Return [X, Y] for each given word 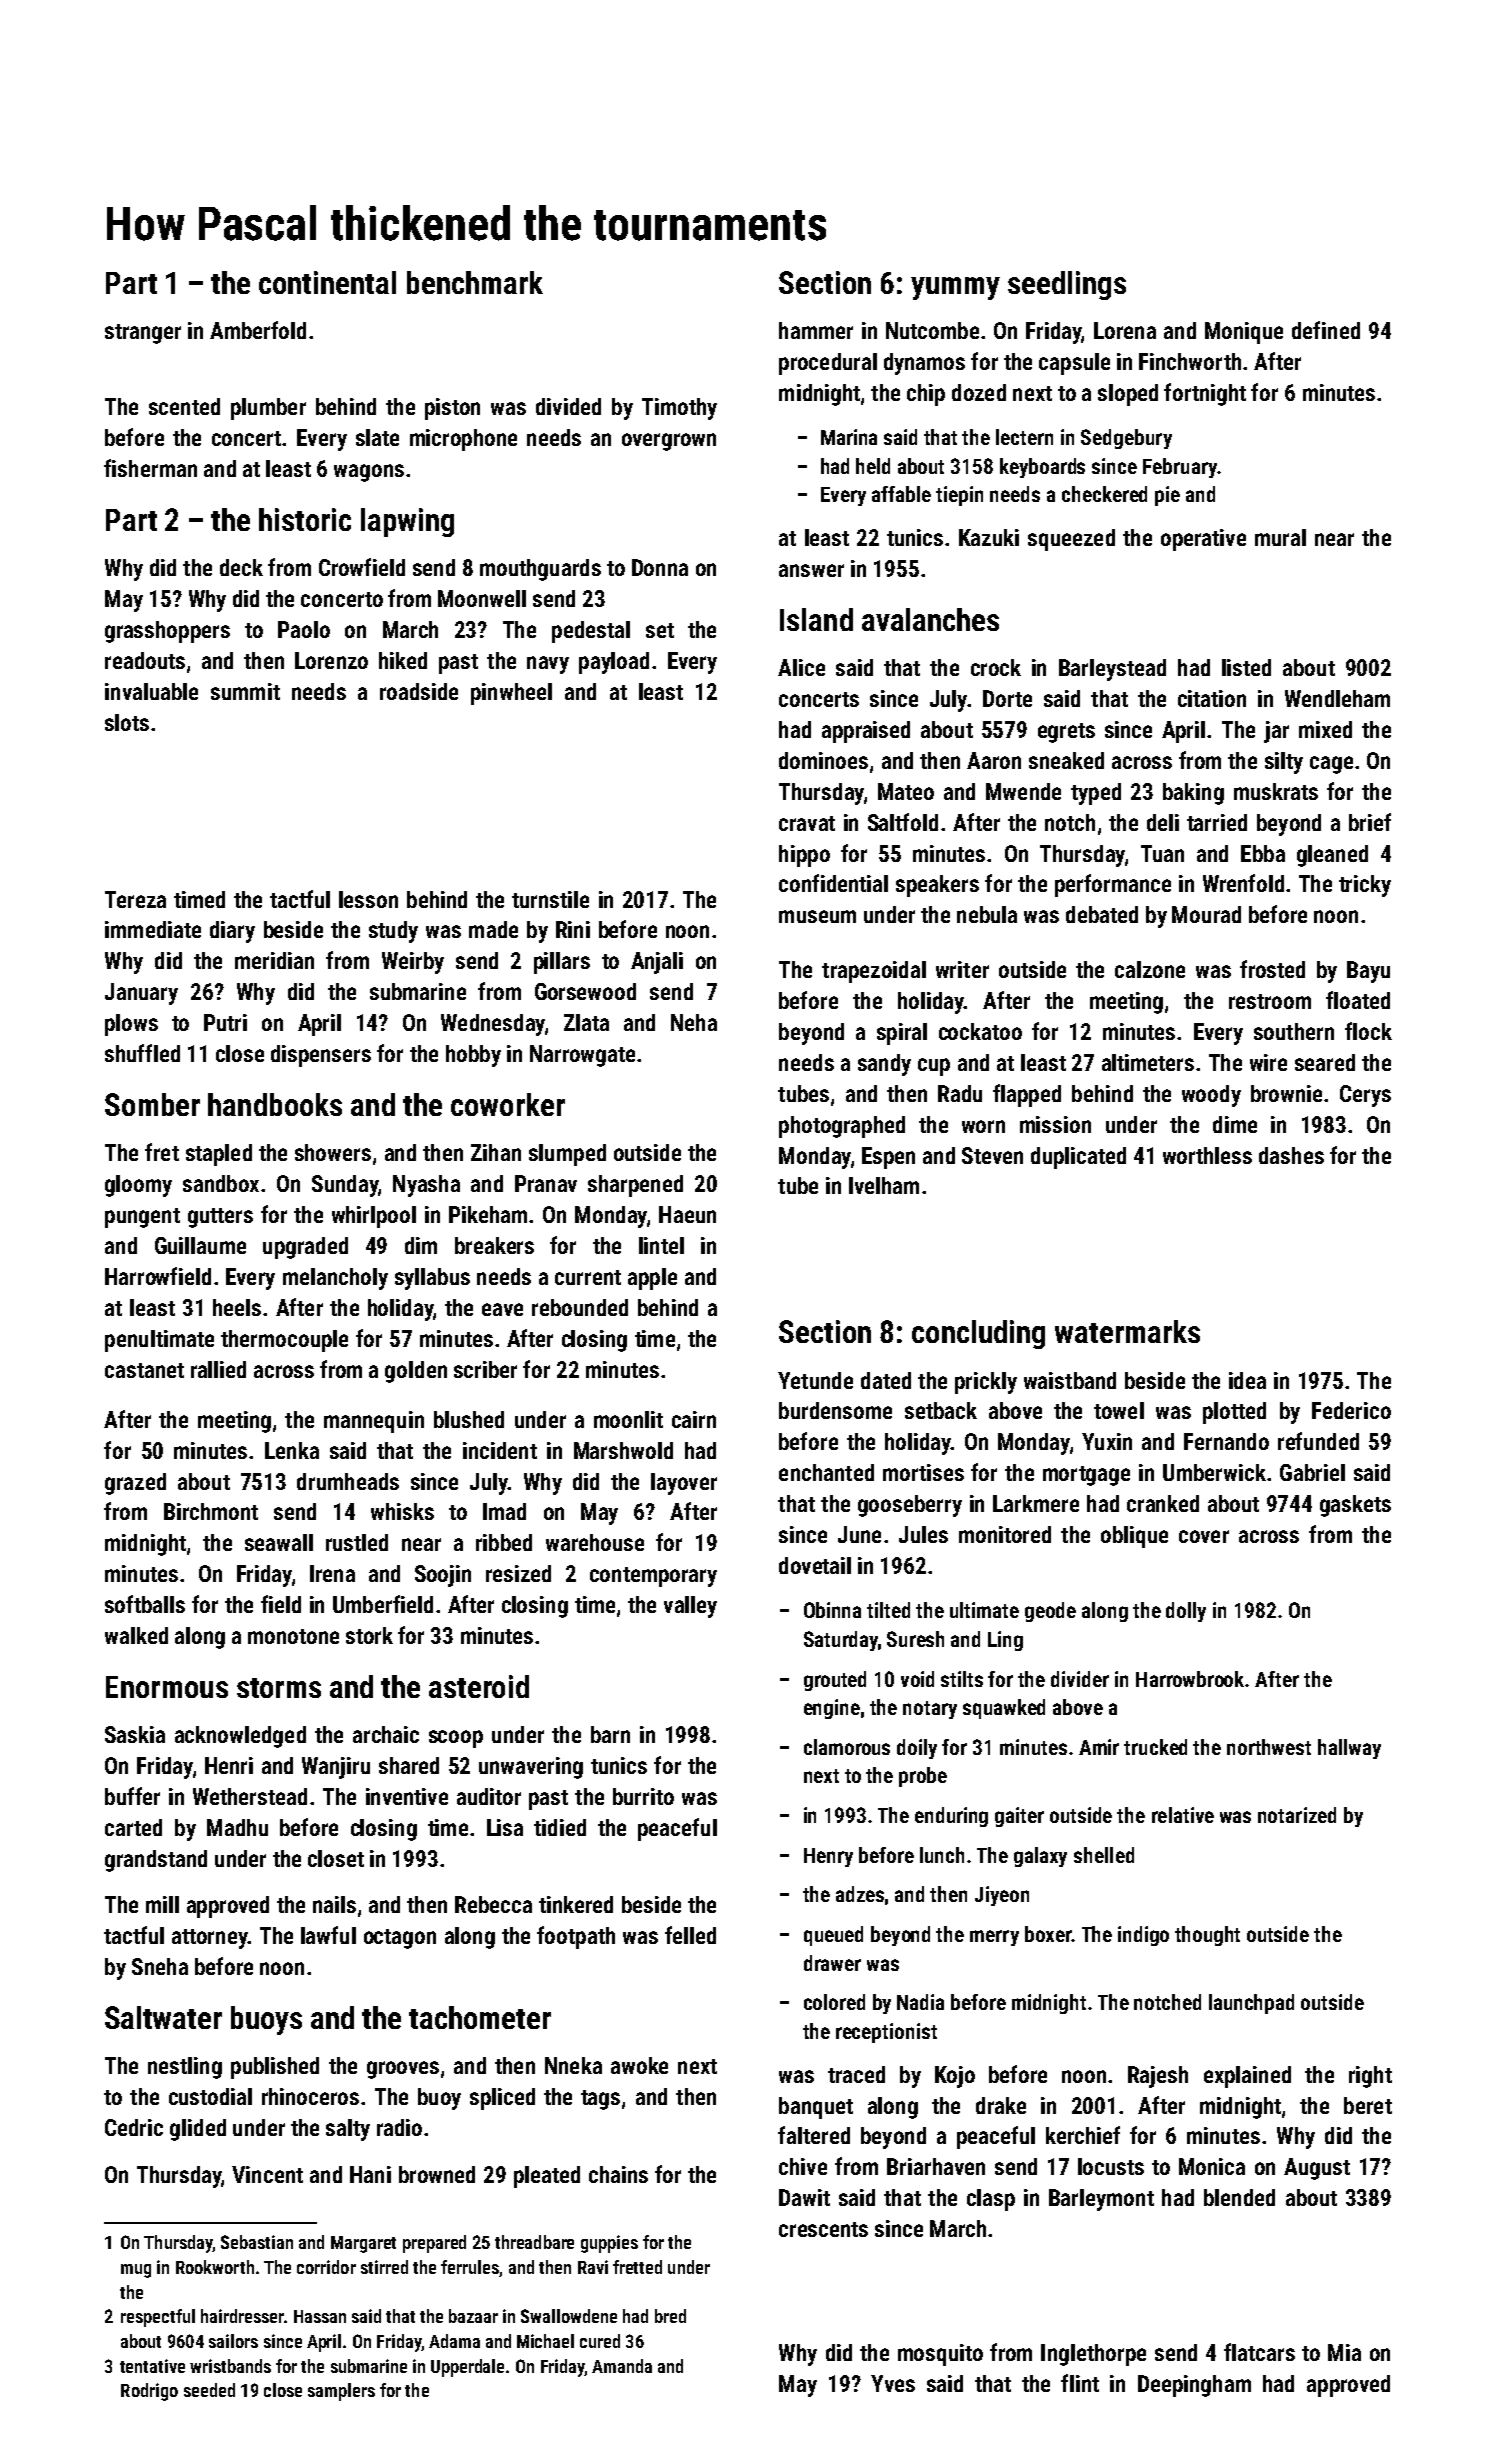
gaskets [1355, 1506]
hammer [816, 330]
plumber [268, 409]
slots [127, 722]
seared [1325, 1062]
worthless [1207, 1155]
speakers [937, 886]
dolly [1186, 1612]
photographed [842, 1127]
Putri [225, 1022]
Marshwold [623, 1450]
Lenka [292, 1450]
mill [162, 1904]
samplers [341, 2392]
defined [1326, 330]
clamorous [847, 1747]
